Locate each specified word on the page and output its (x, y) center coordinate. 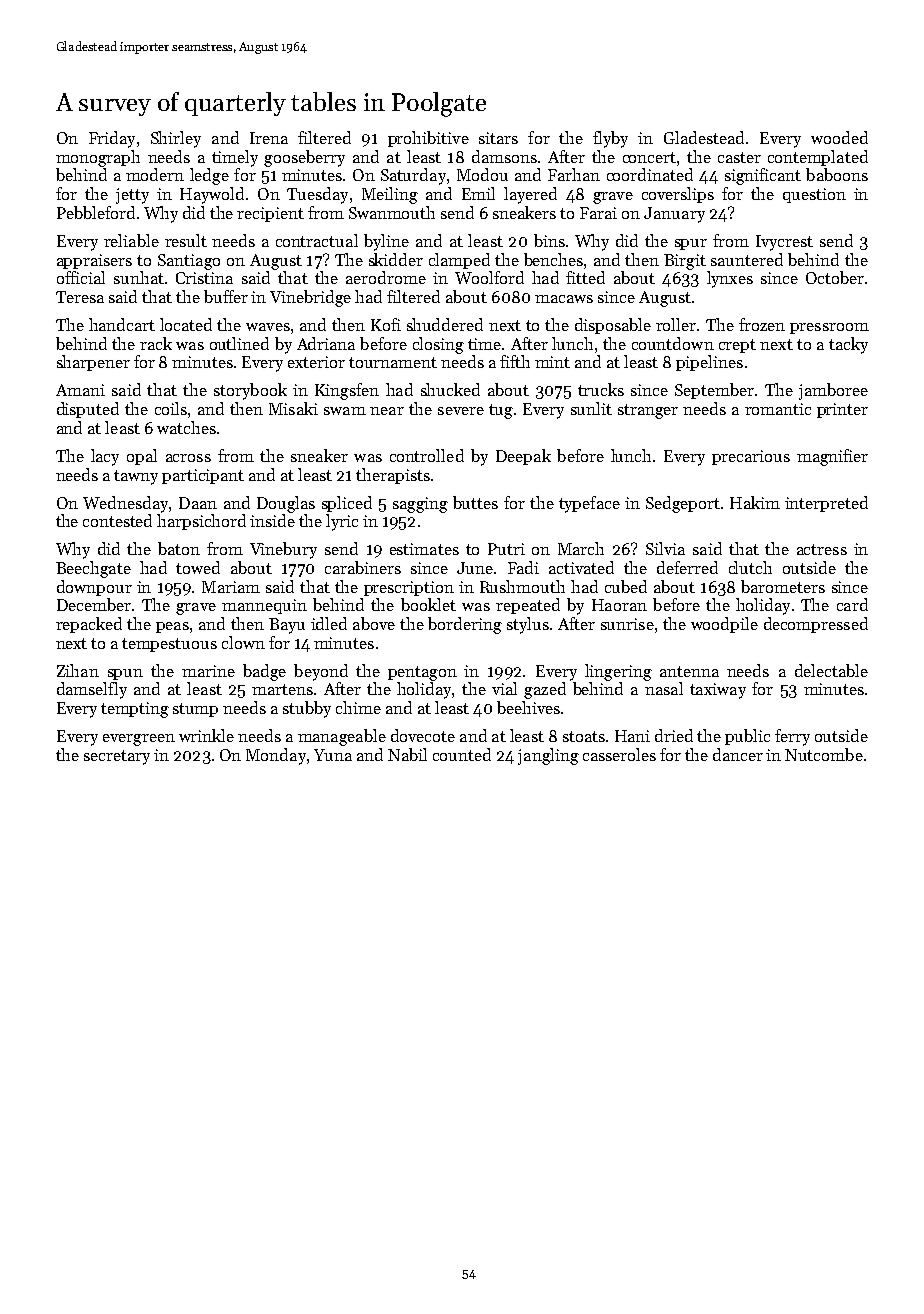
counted (462, 754)
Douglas (286, 504)
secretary (117, 757)
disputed (88, 410)
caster (739, 157)
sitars (498, 138)
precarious (751, 457)
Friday (112, 139)
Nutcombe (824, 754)
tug (501, 411)
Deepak (523, 457)
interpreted (826, 504)
